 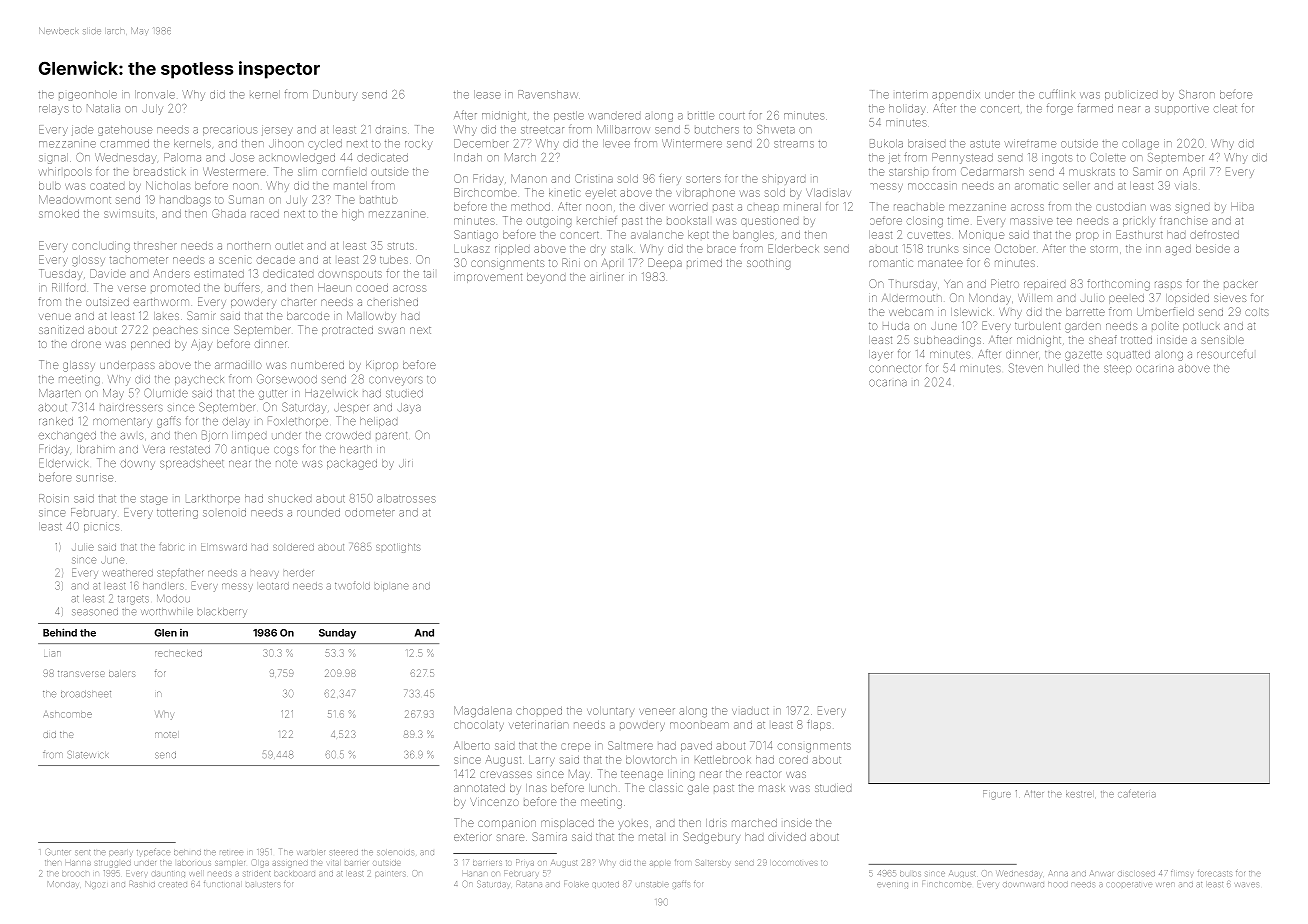 I want to click on annotated, so click(x=479, y=788).
